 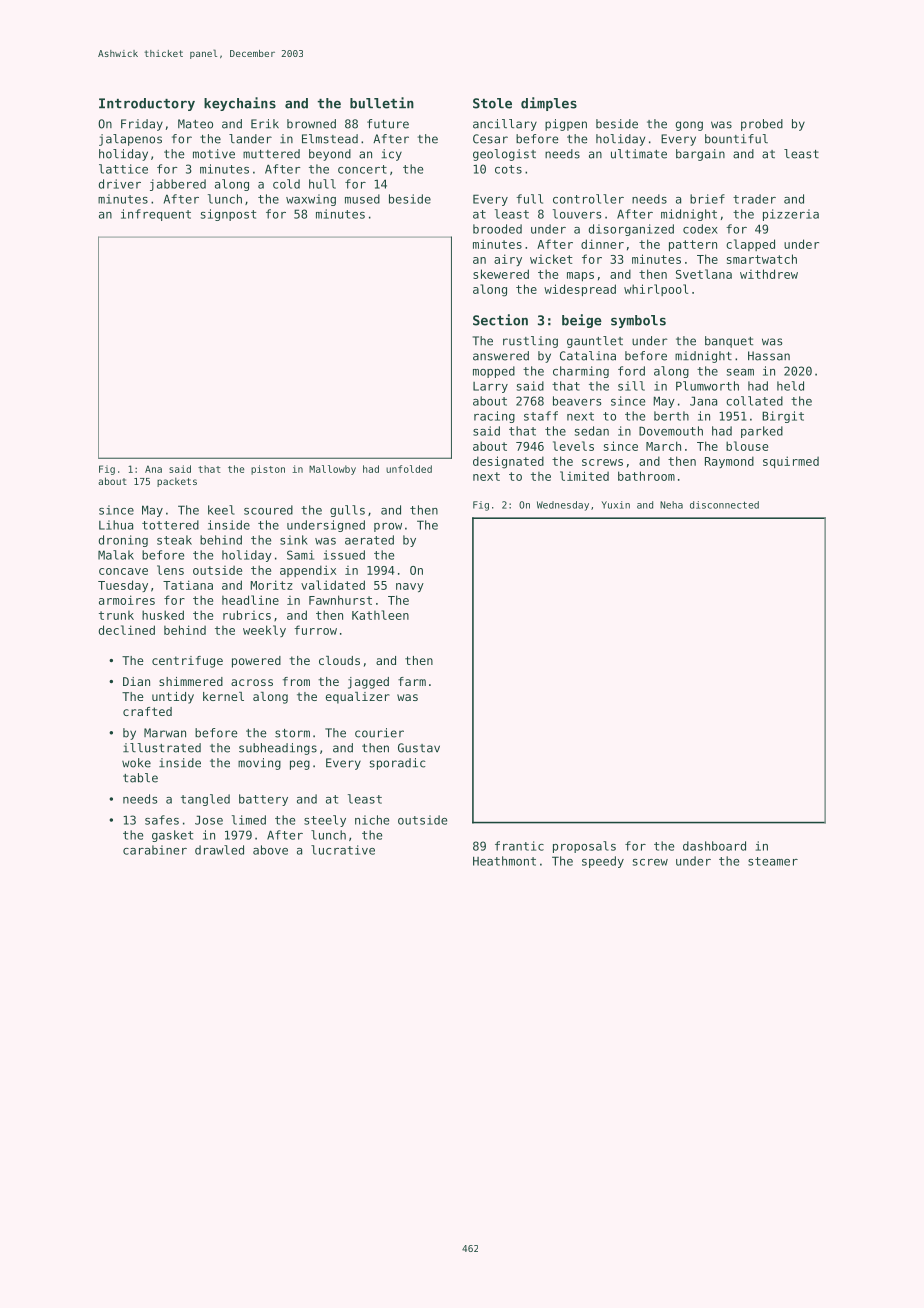 I want to click on signpost, so click(x=228, y=215).
